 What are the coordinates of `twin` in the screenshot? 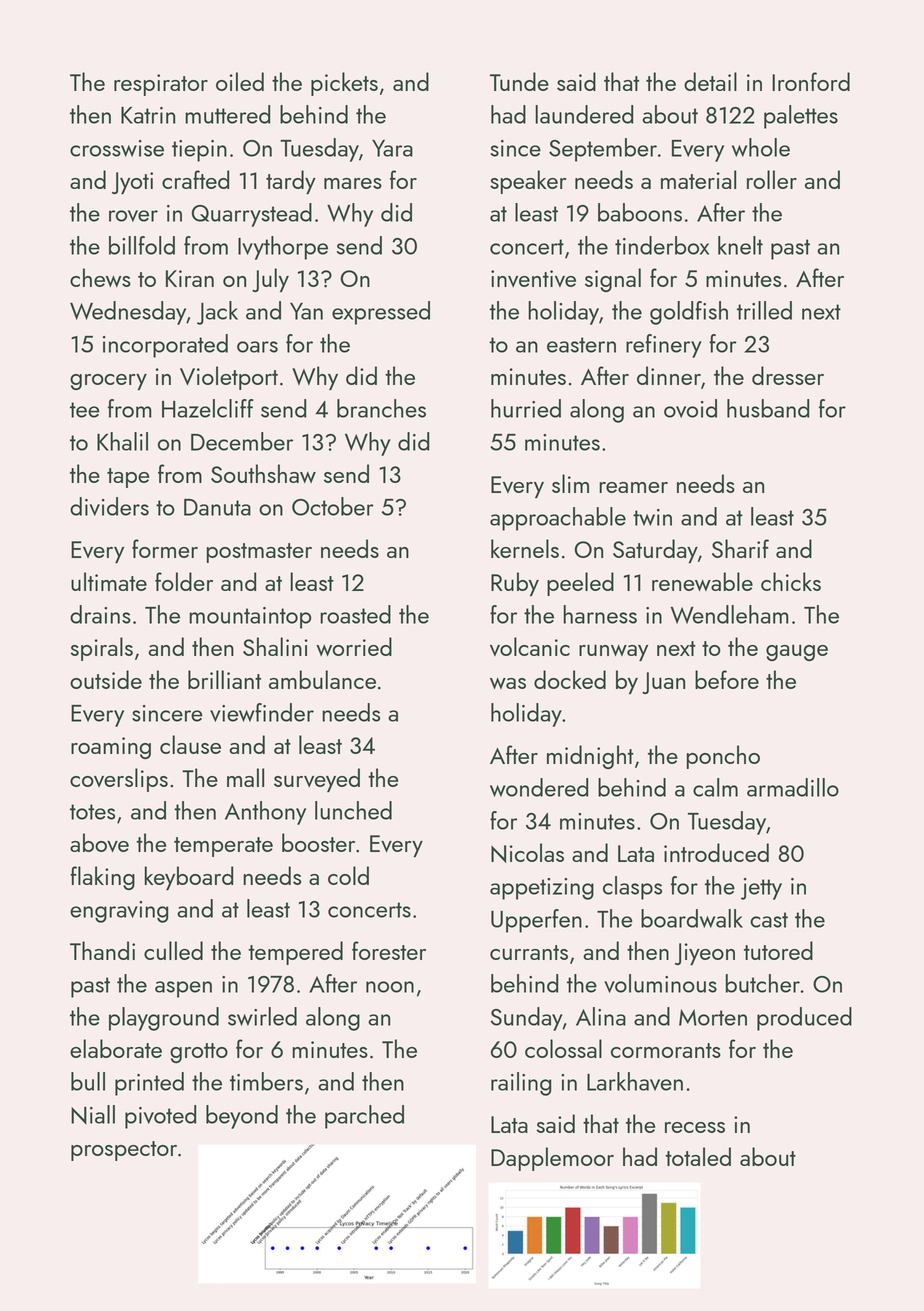 It's located at (652, 517).
